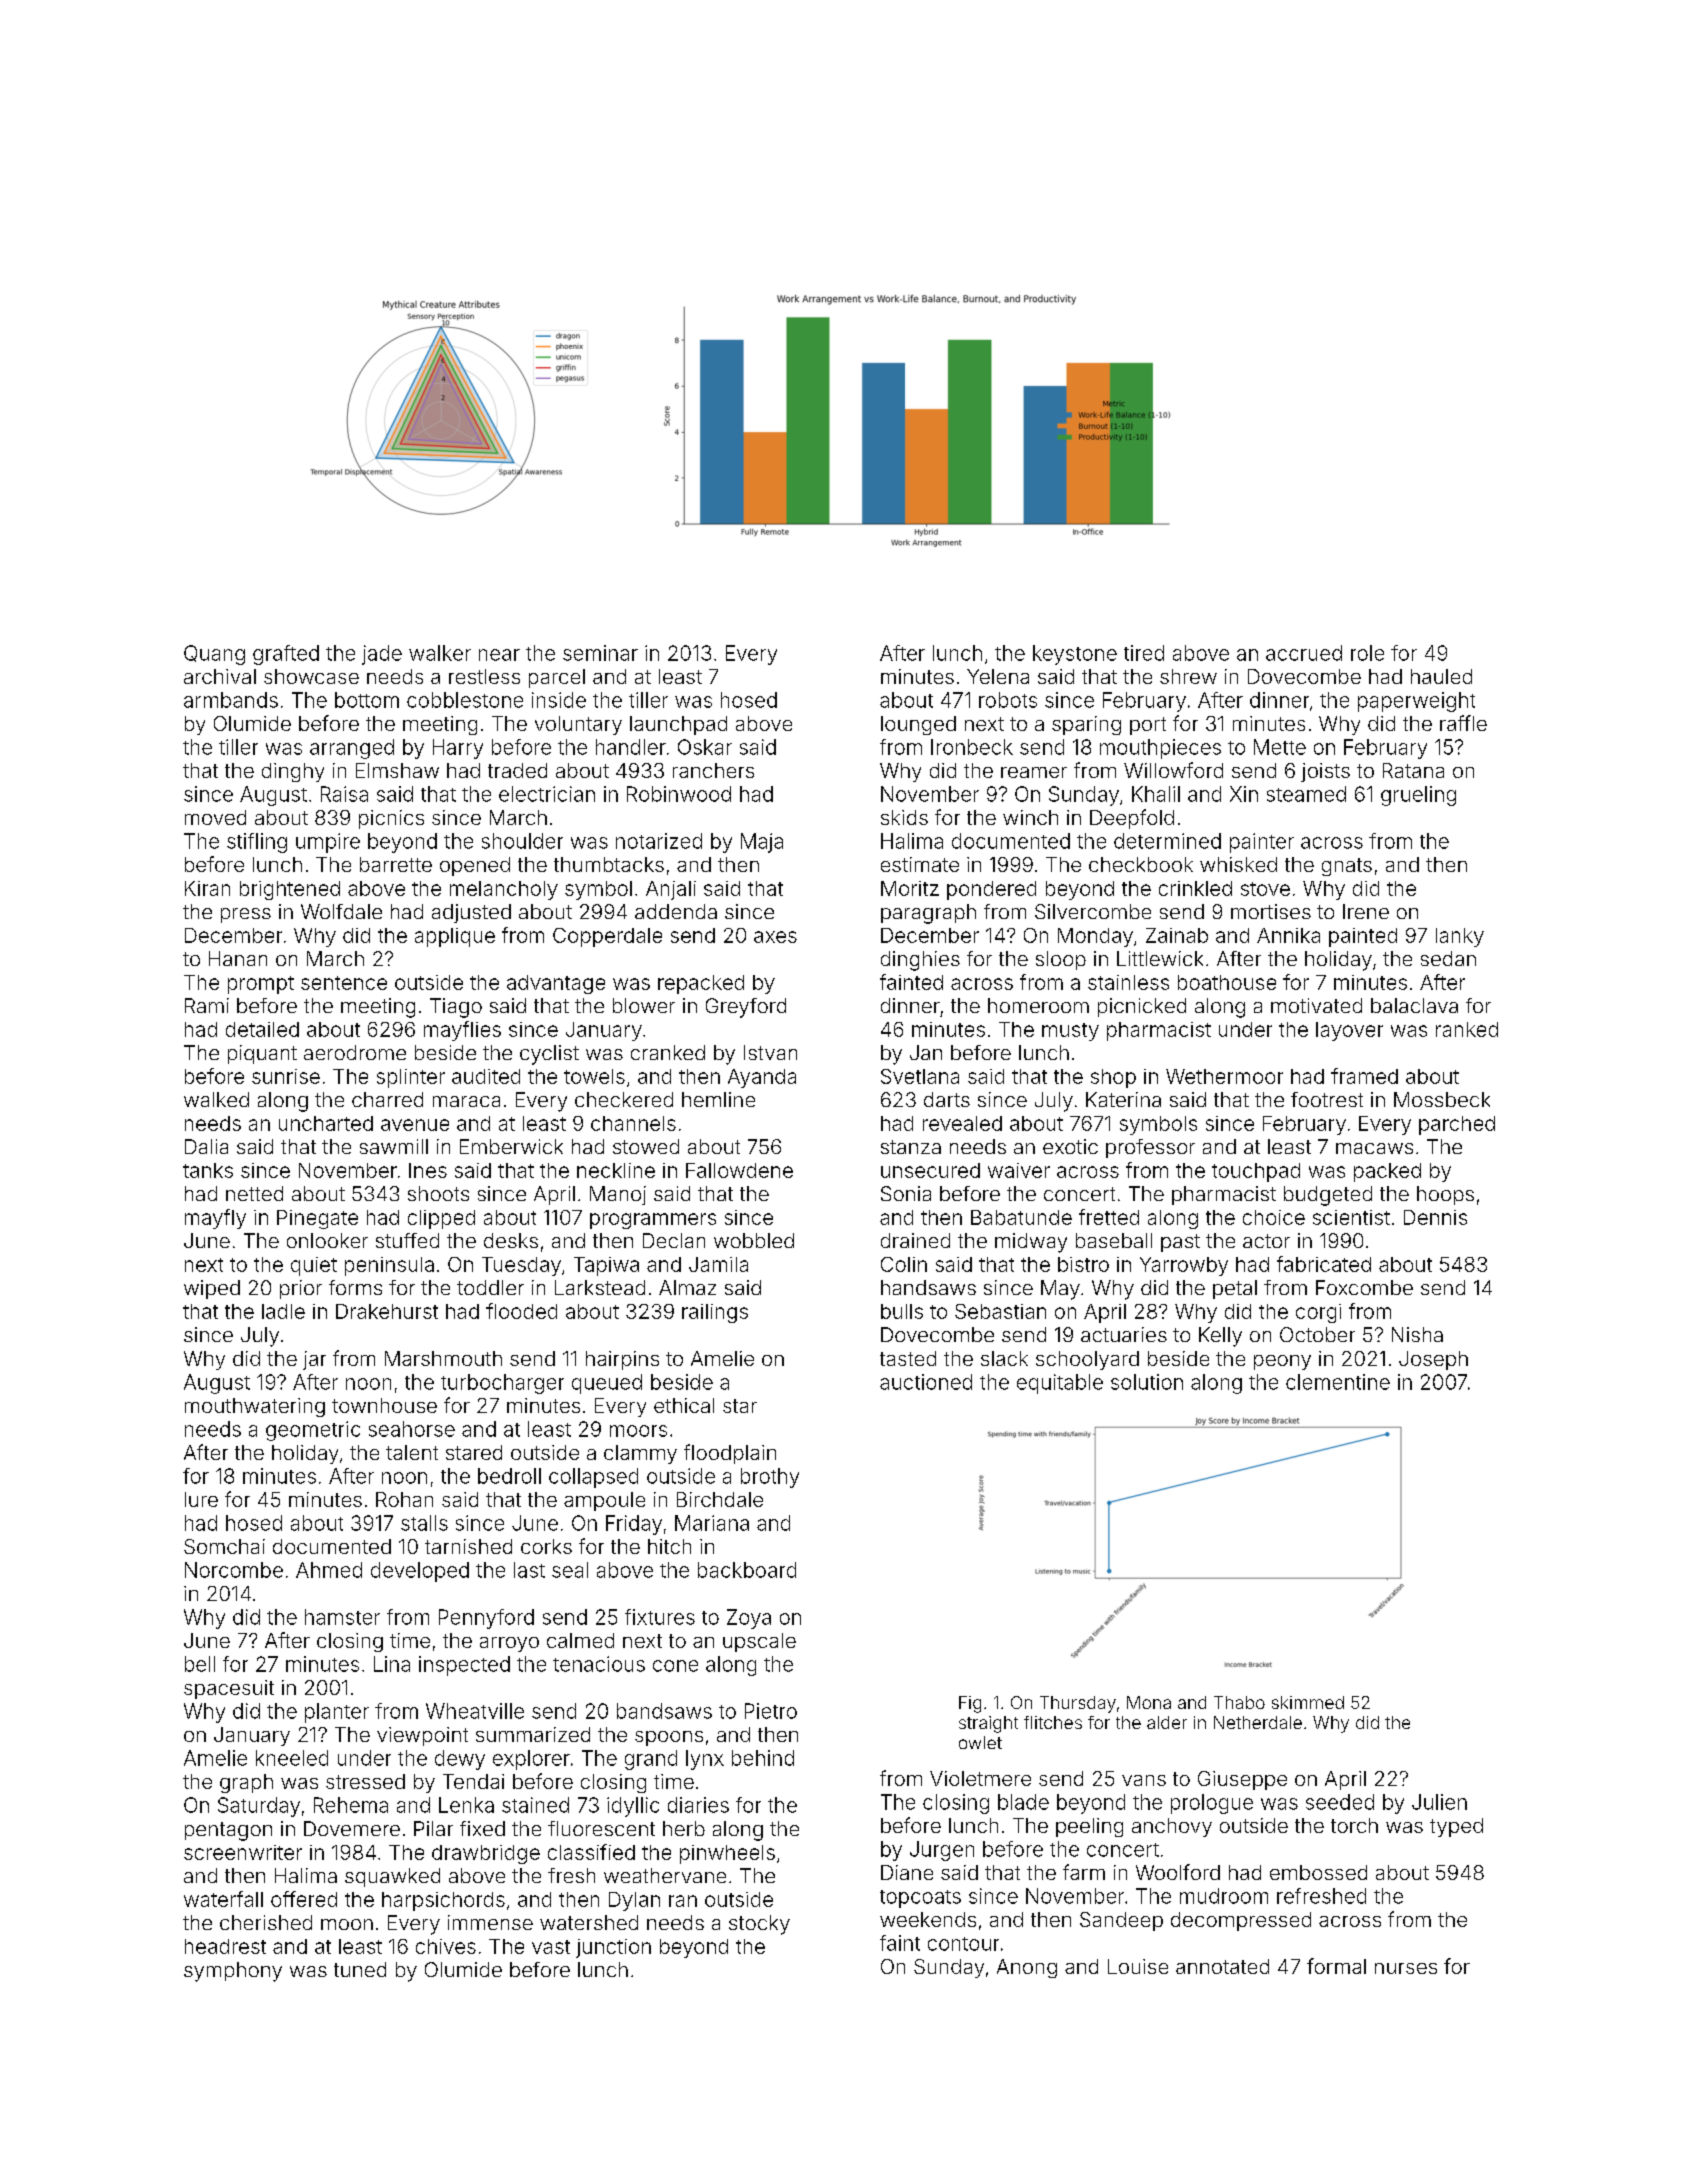 Image resolution: width=1683 pixels, height=2178 pixels. What do you see at coordinates (1149, 1702) in the screenshot?
I see `Mona` at bounding box center [1149, 1702].
